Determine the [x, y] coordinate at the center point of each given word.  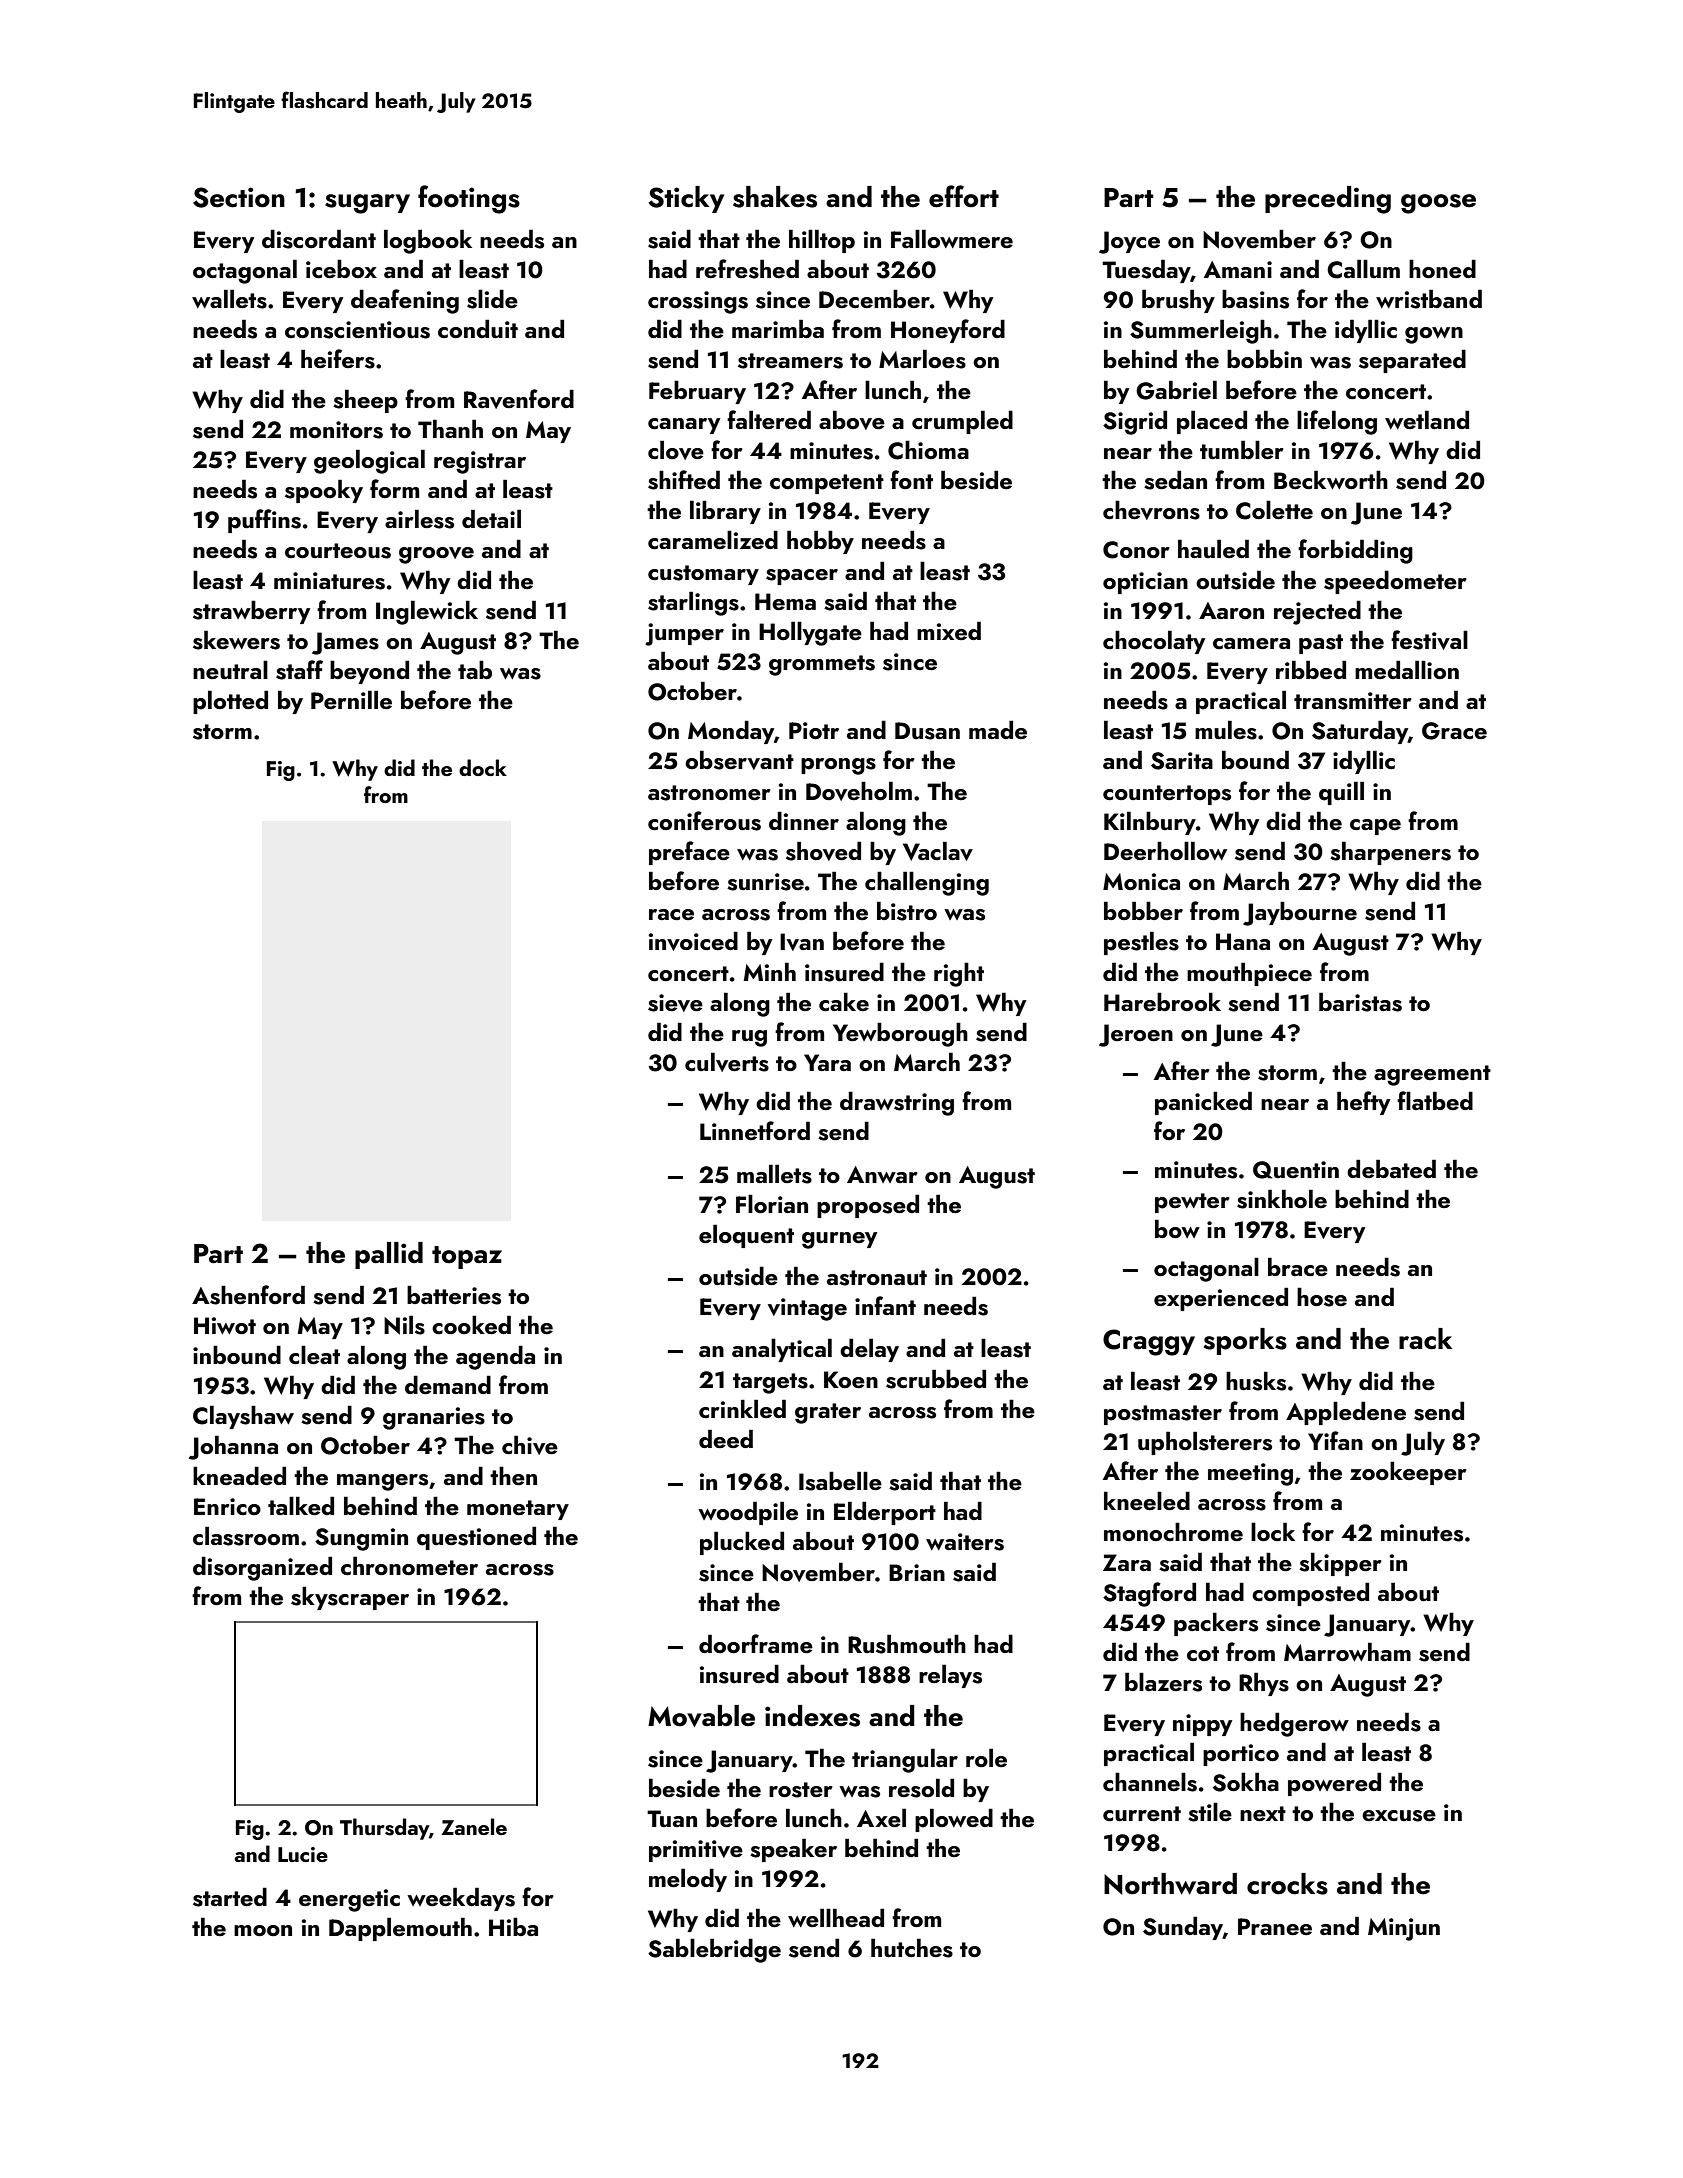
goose [1438, 204]
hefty [1363, 1103]
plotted [230, 702]
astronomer [709, 793]
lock [1273, 1531]
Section [239, 197]
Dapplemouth [400, 1929]
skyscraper [350, 1598]
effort [964, 196]
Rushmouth [907, 1644]
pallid [389, 1255]
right [959, 974]
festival [1429, 640]
